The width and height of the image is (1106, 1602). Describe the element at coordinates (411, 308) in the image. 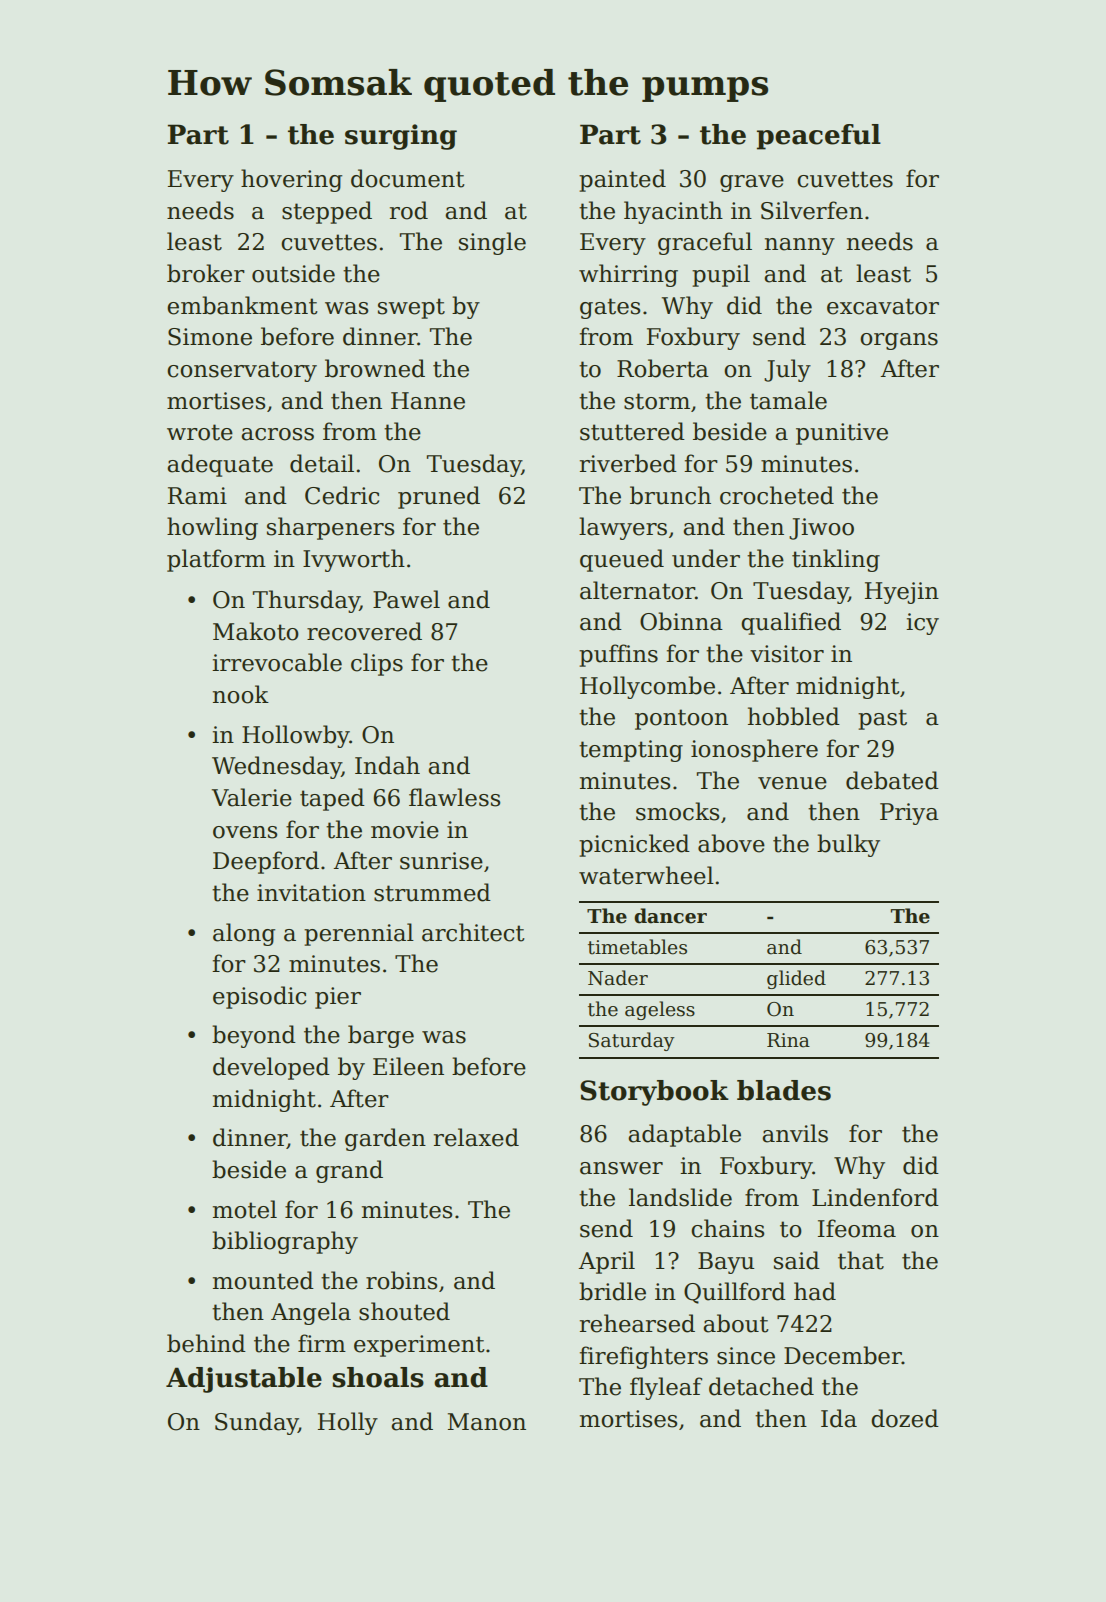

I see `swept` at that location.
